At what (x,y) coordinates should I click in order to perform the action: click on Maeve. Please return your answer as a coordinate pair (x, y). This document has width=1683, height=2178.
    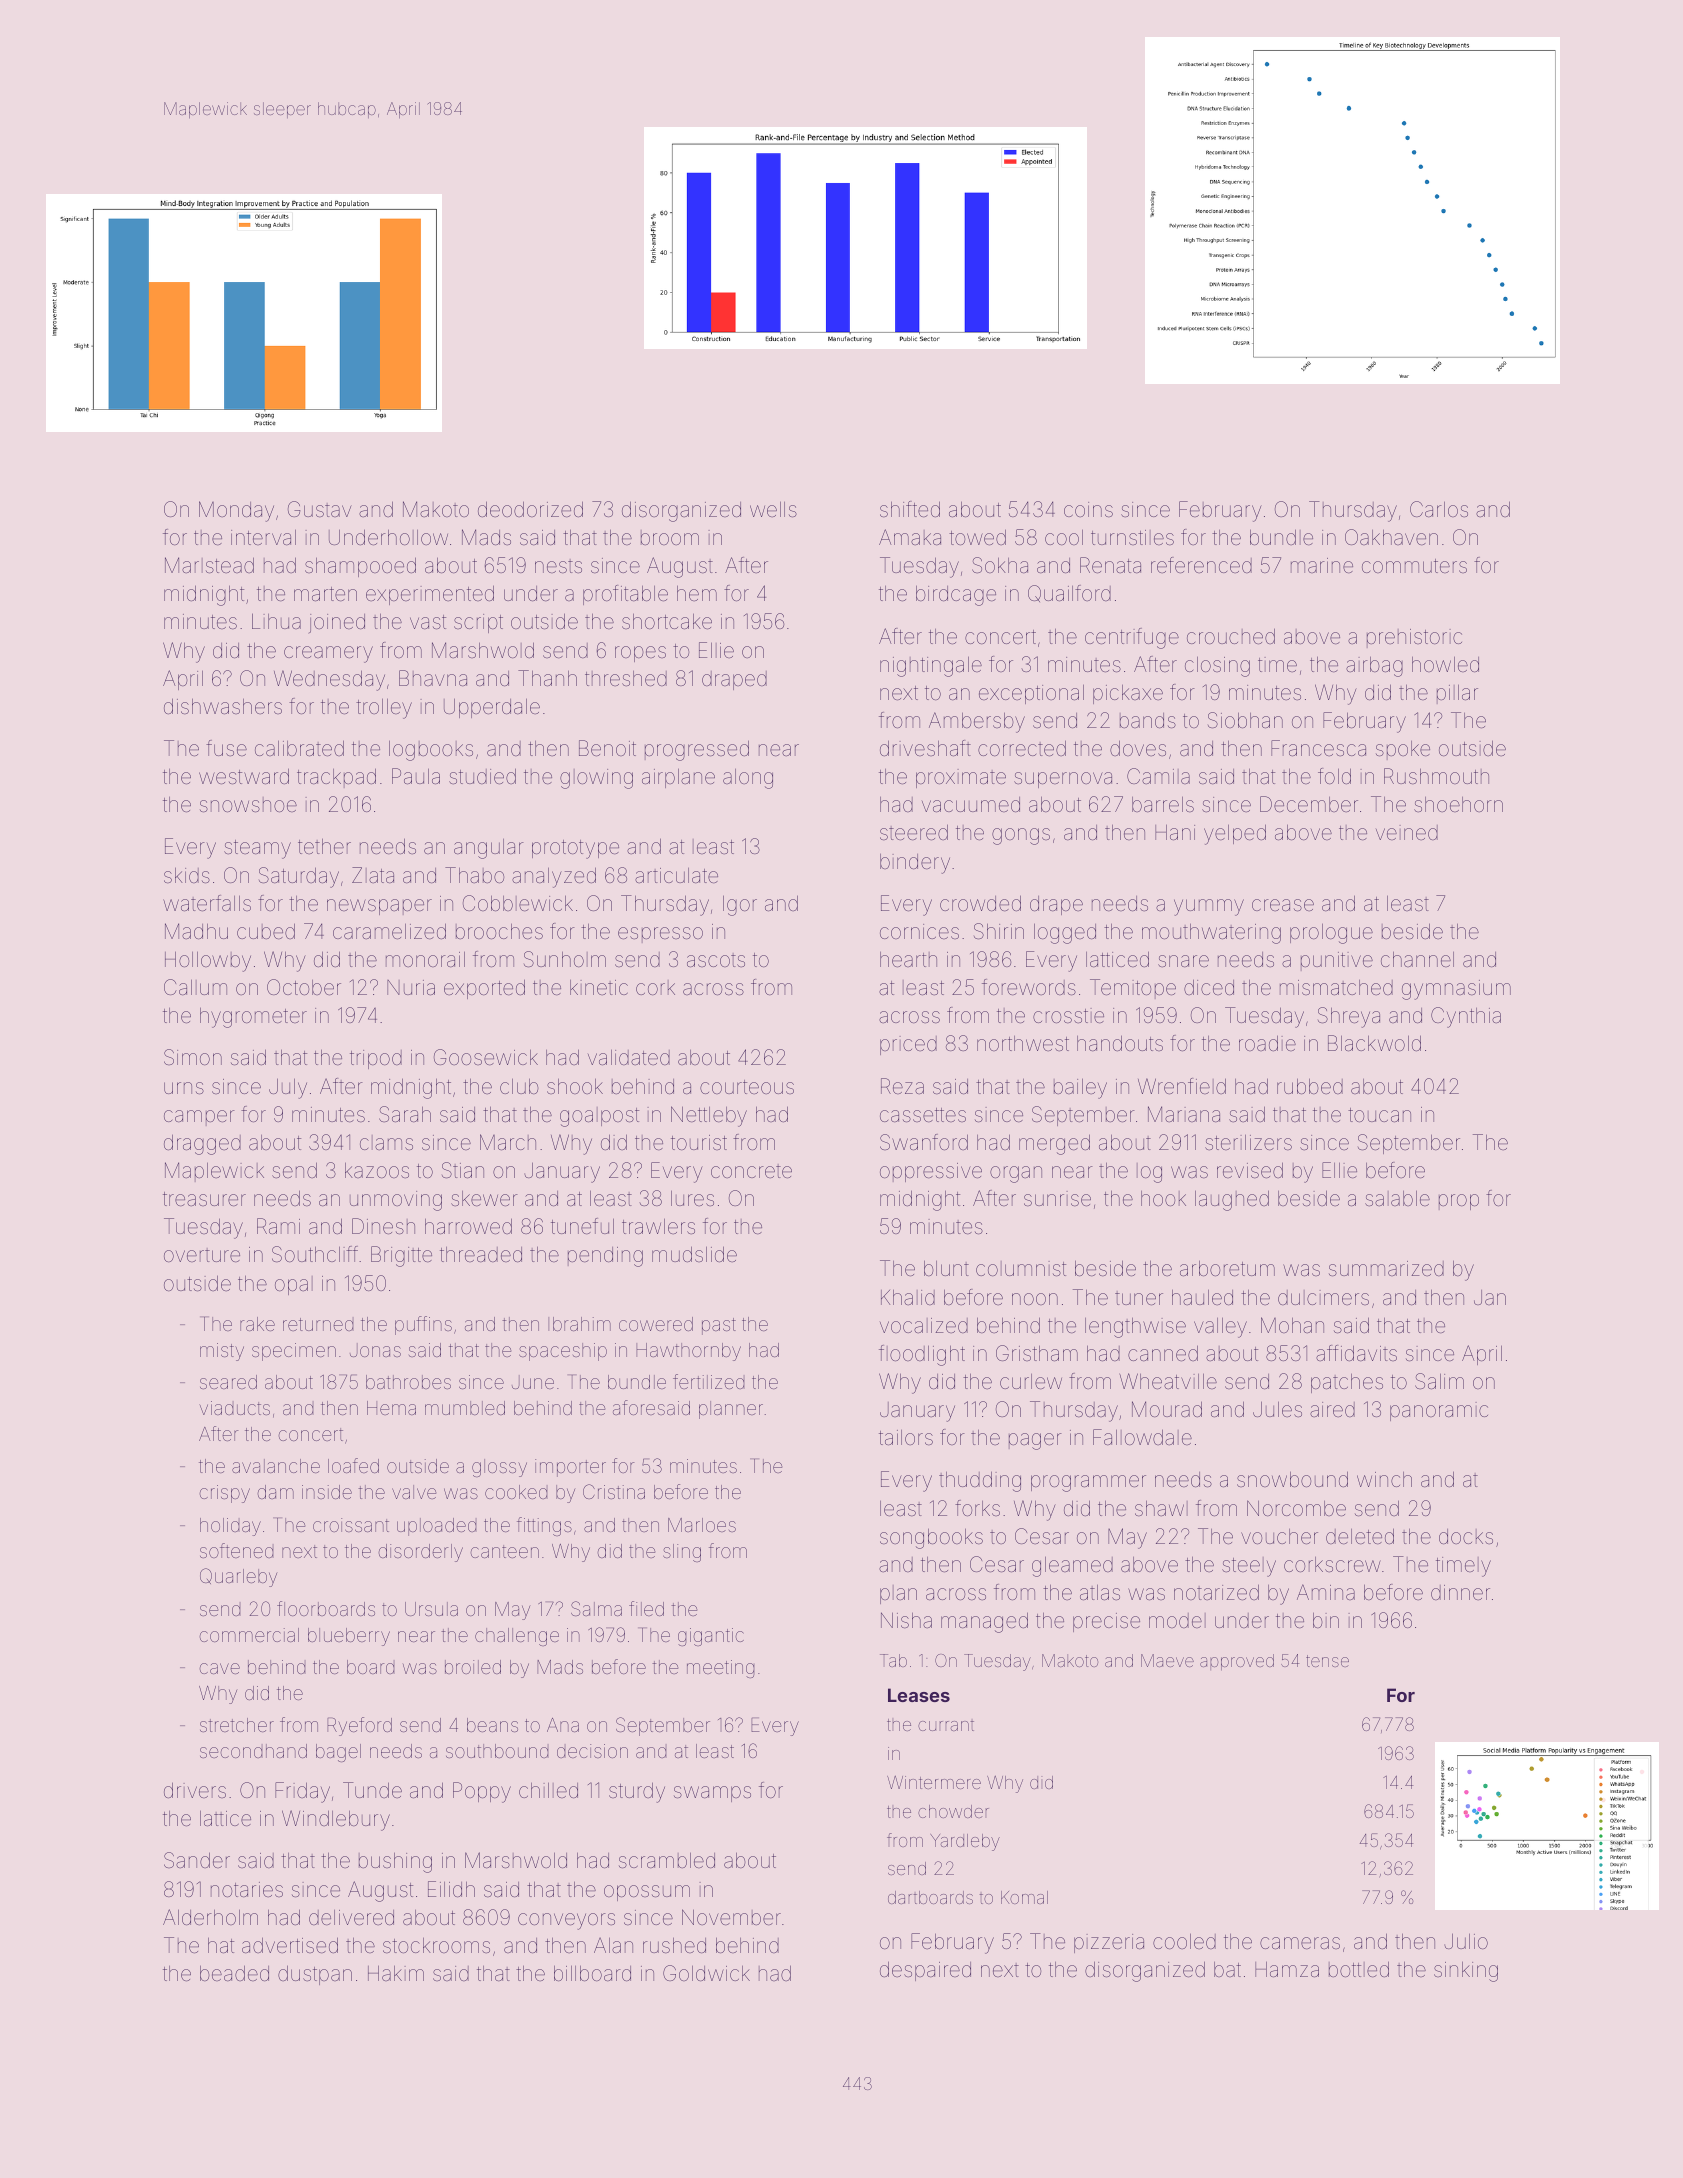
    Looking at the image, I should click on (1167, 1660).
